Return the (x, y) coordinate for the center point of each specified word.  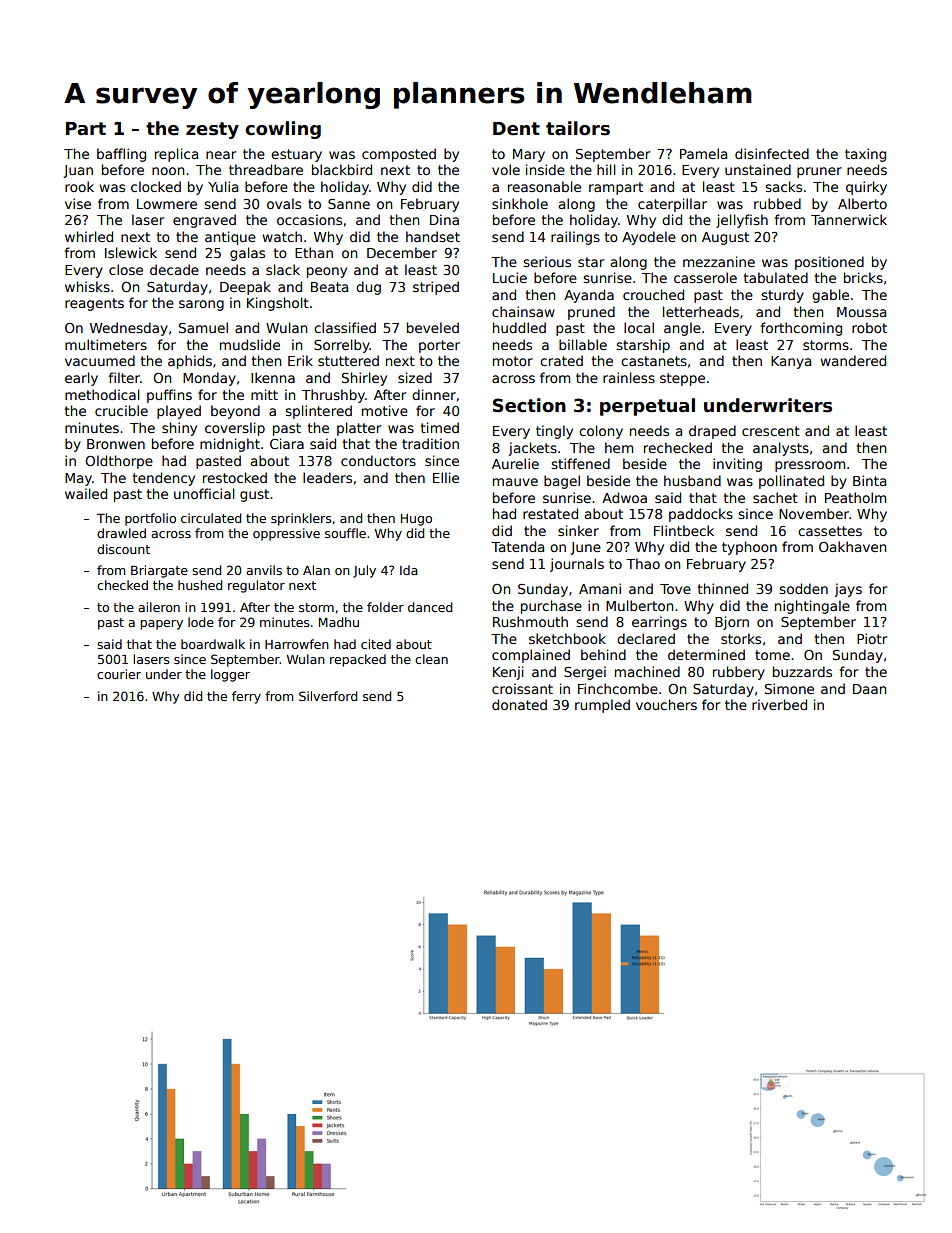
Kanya (791, 362)
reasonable (544, 186)
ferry (246, 697)
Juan (78, 171)
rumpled (602, 706)
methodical (102, 394)
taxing (865, 155)
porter (439, 346)
